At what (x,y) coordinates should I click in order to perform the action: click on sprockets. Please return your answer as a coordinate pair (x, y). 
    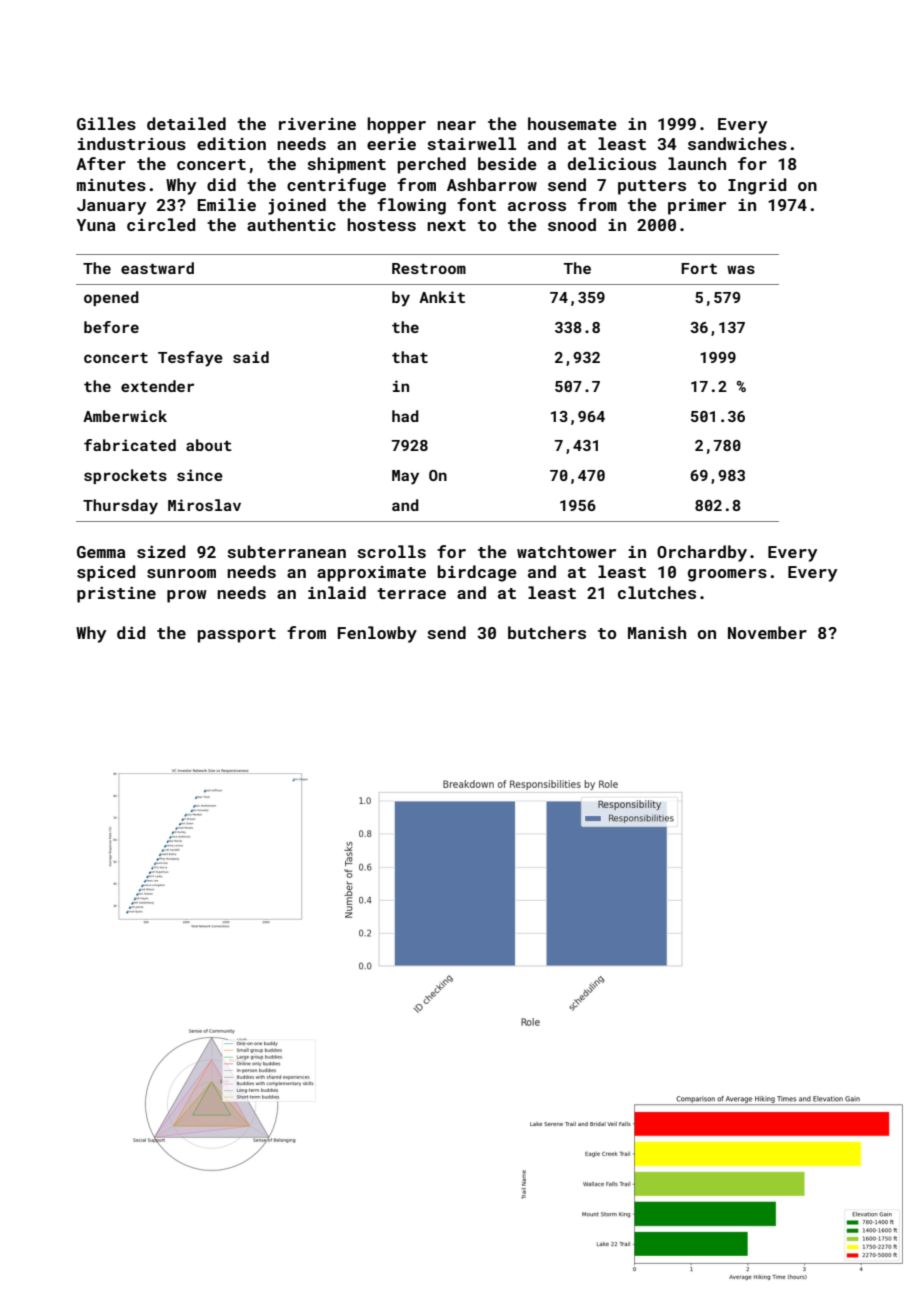
    Looking at the image, I should click on (125, 476).
